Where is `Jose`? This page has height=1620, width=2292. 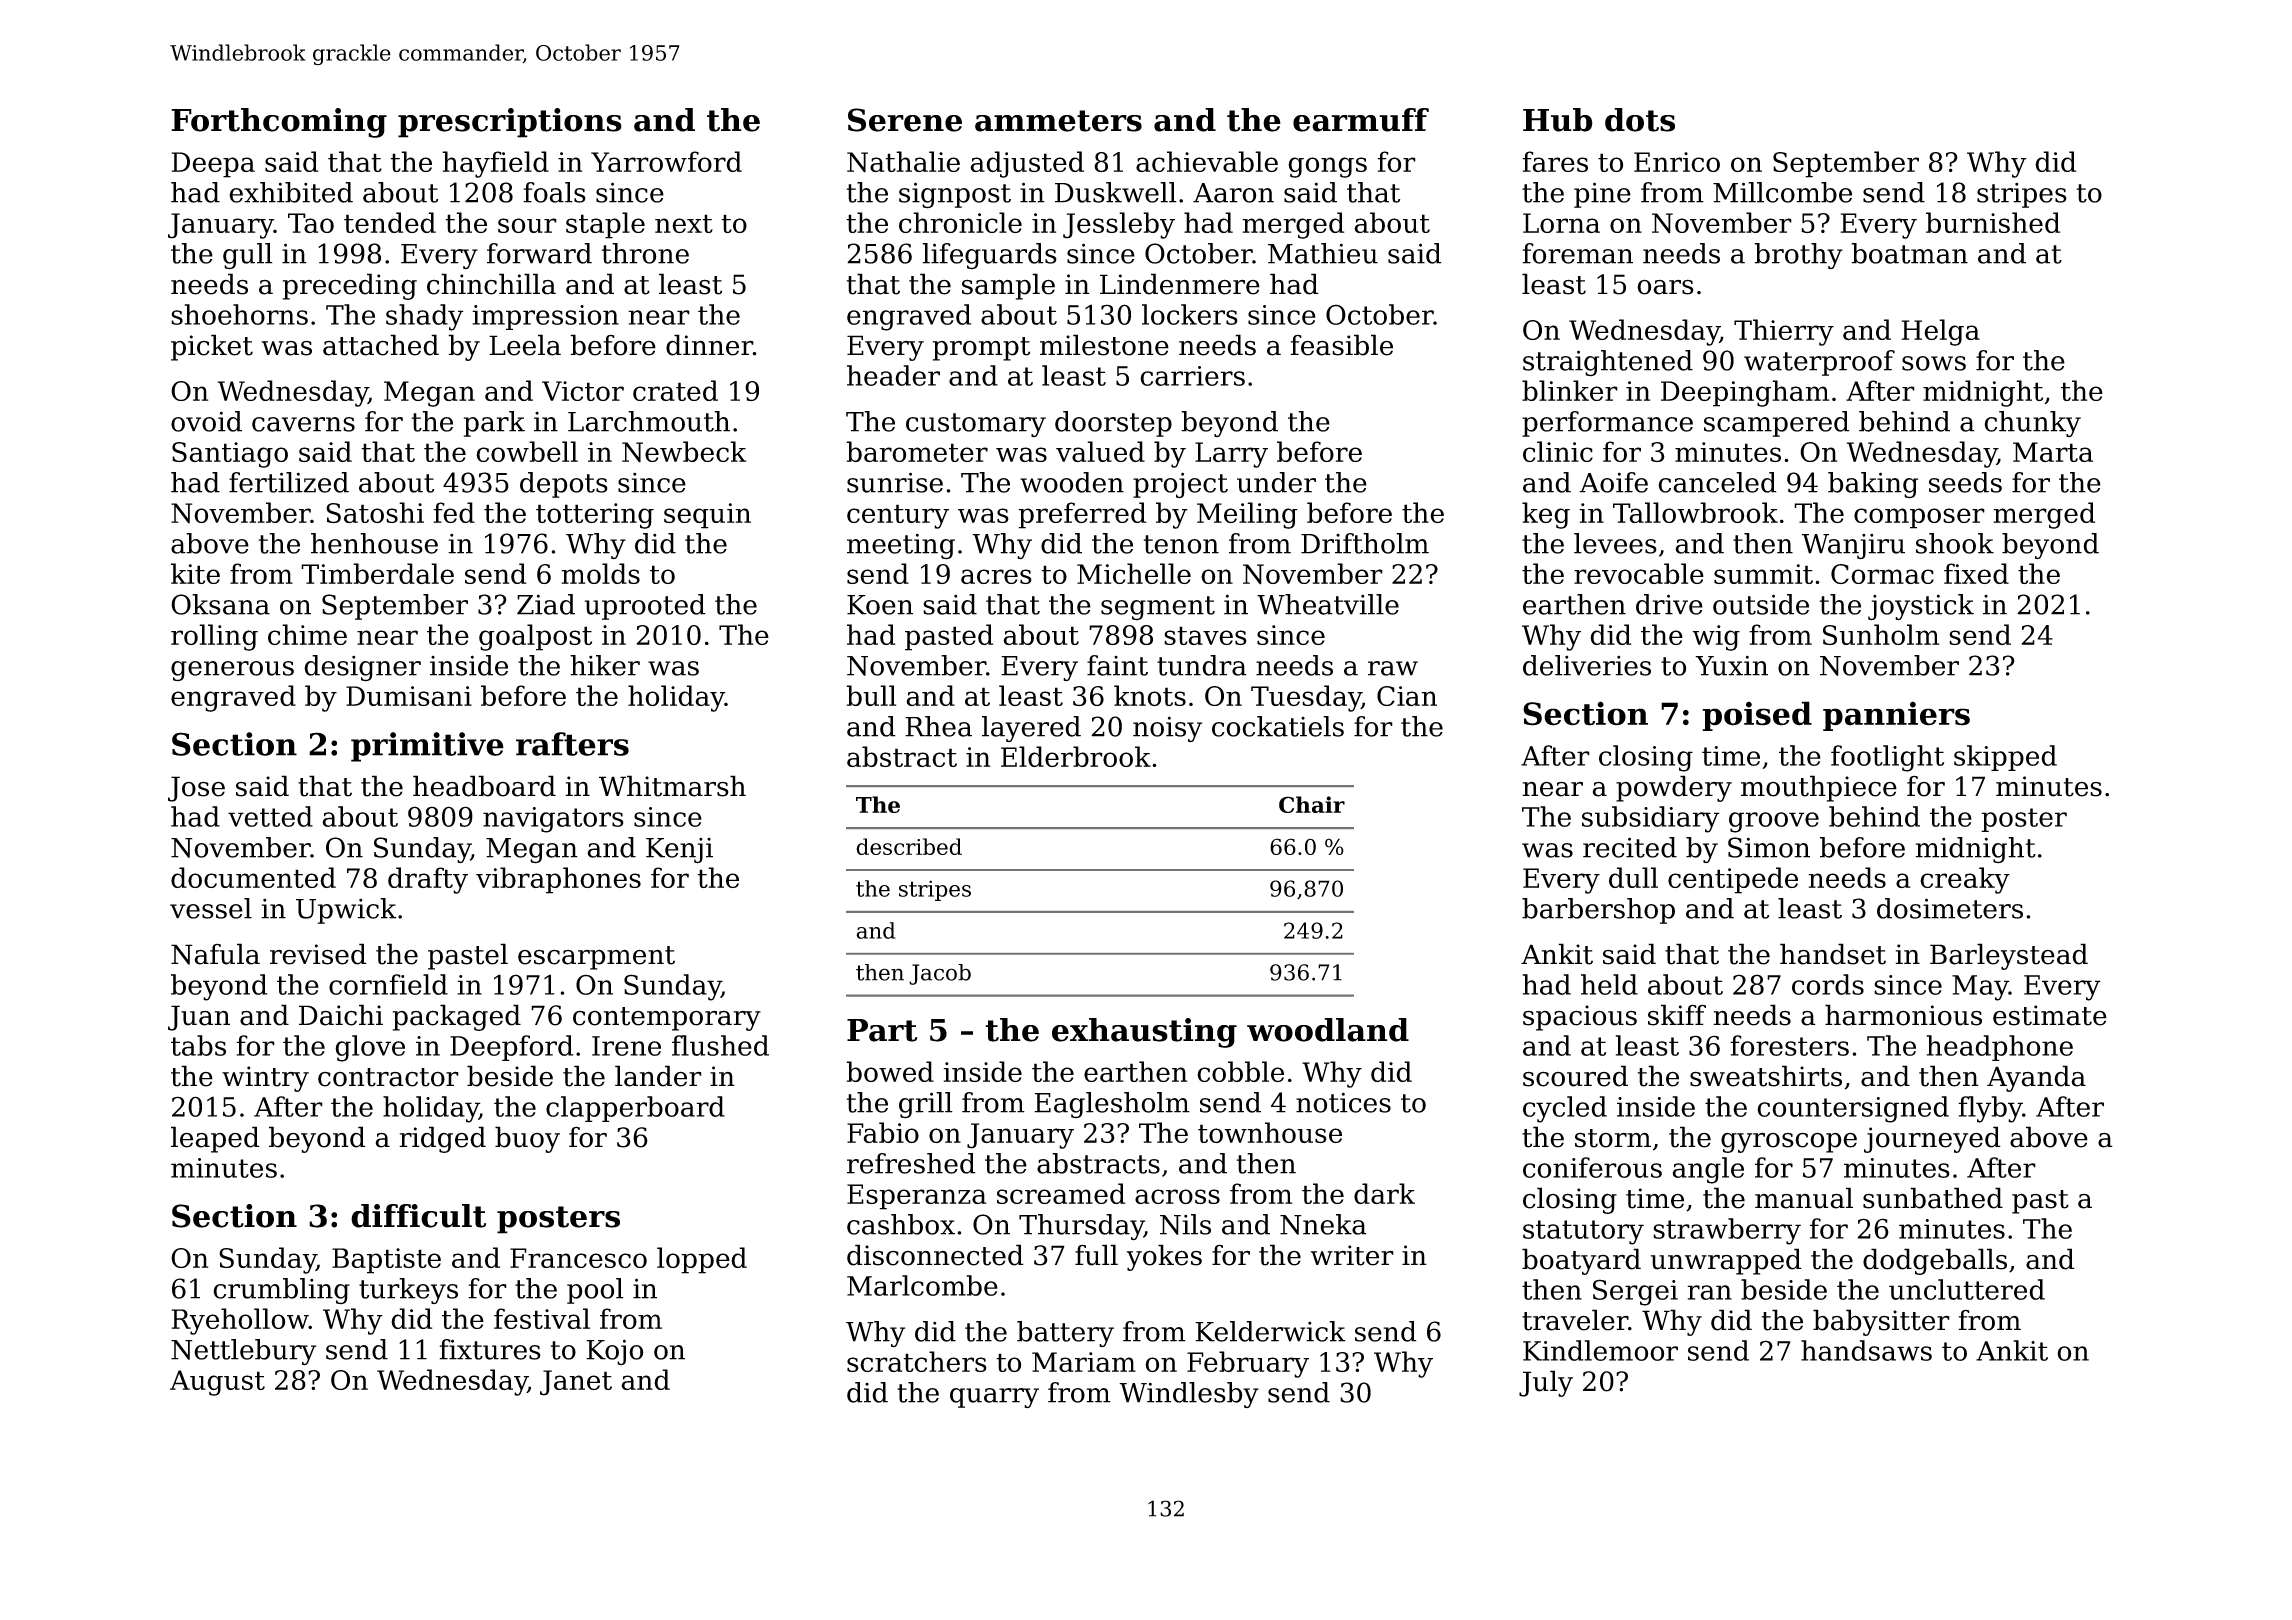
Jose is located at coordinates (196, 789).
